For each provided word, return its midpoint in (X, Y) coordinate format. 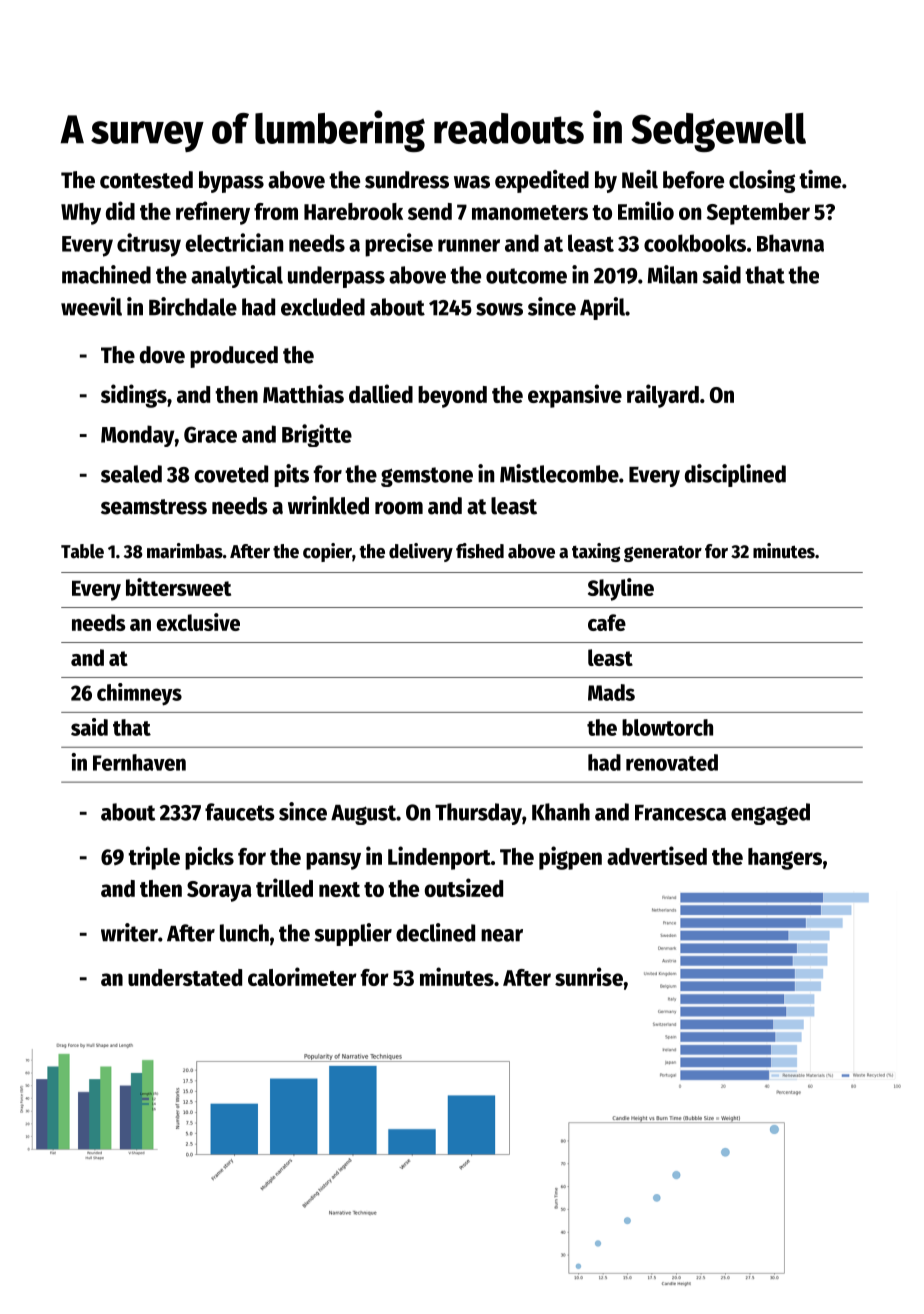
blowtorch (667, 727)
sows (499, 309)
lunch (244, 933)
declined (435, 932)
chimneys (139, 694)
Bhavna (790, 243)
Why (81, 214)
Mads (611, 692)
